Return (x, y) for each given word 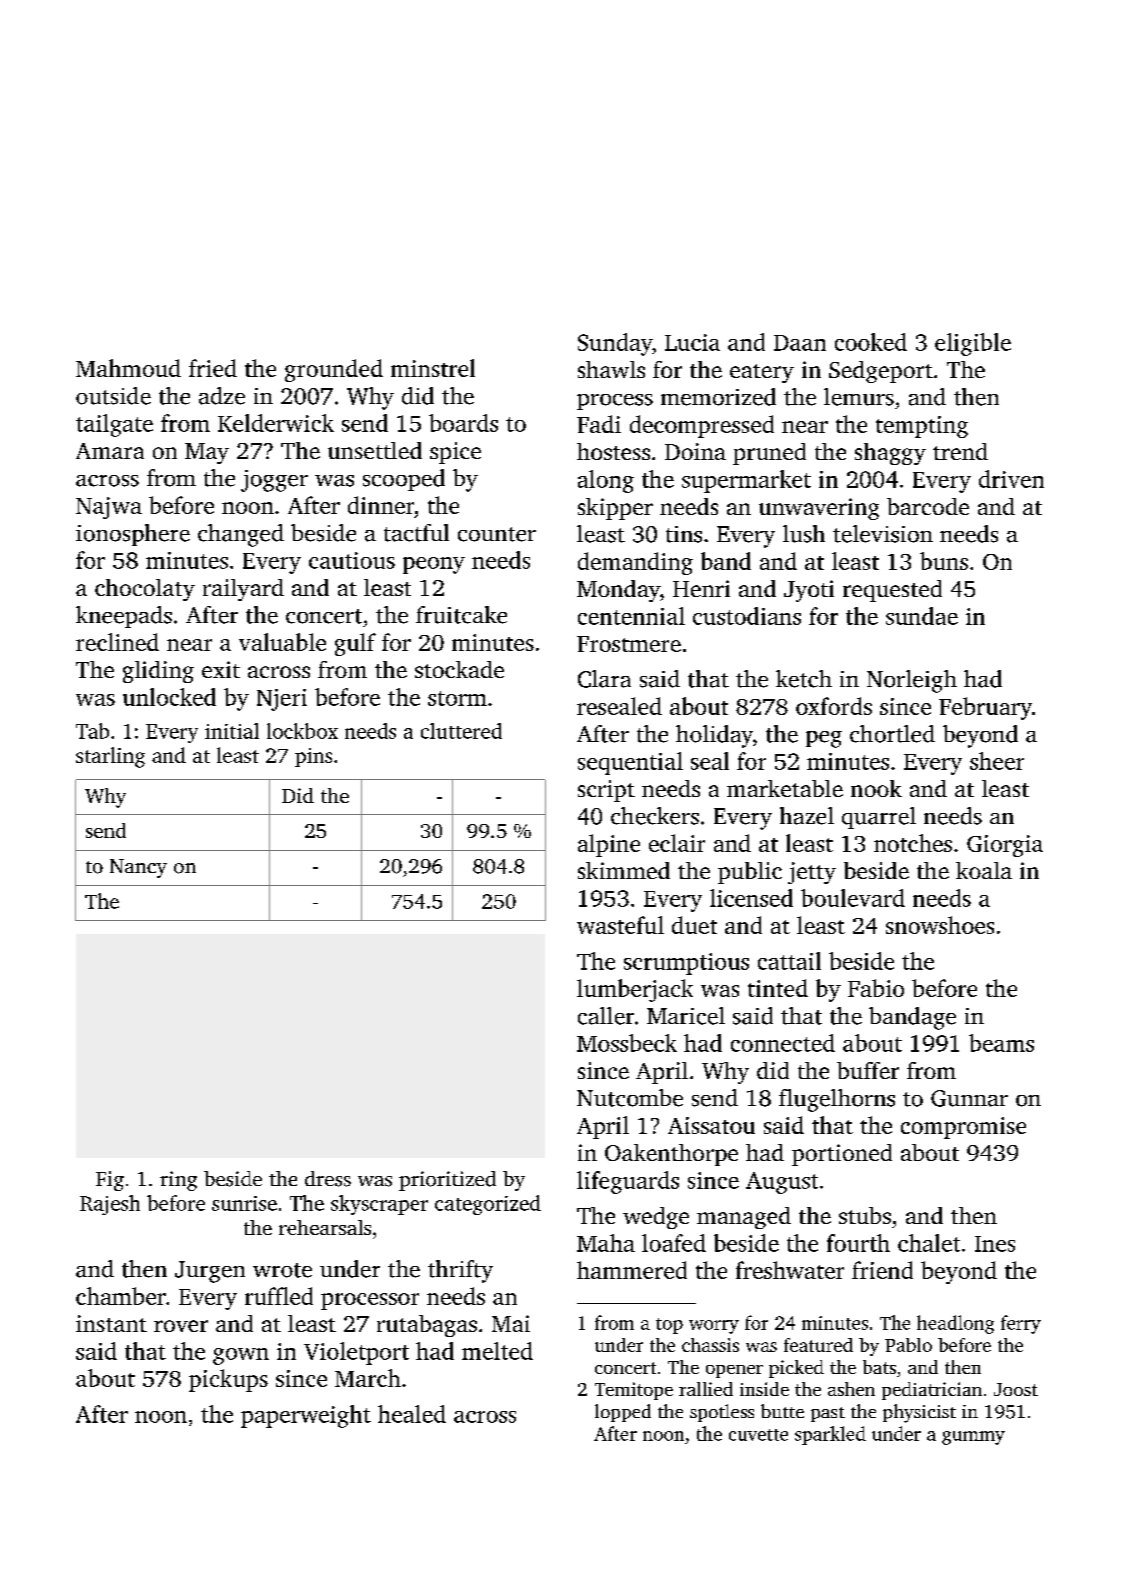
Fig (110, 1181)
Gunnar (969, 1098)
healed (412, 1414)
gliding (158, 672)
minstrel (433, 368)
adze (222, 396)
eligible (973, 344)
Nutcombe (630, 1098)
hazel (807, 816)
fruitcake (461, 615)
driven (1011, 479)
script (606, 791)
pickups (228, 1380)
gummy (973, 1438)
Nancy (138, 868)
